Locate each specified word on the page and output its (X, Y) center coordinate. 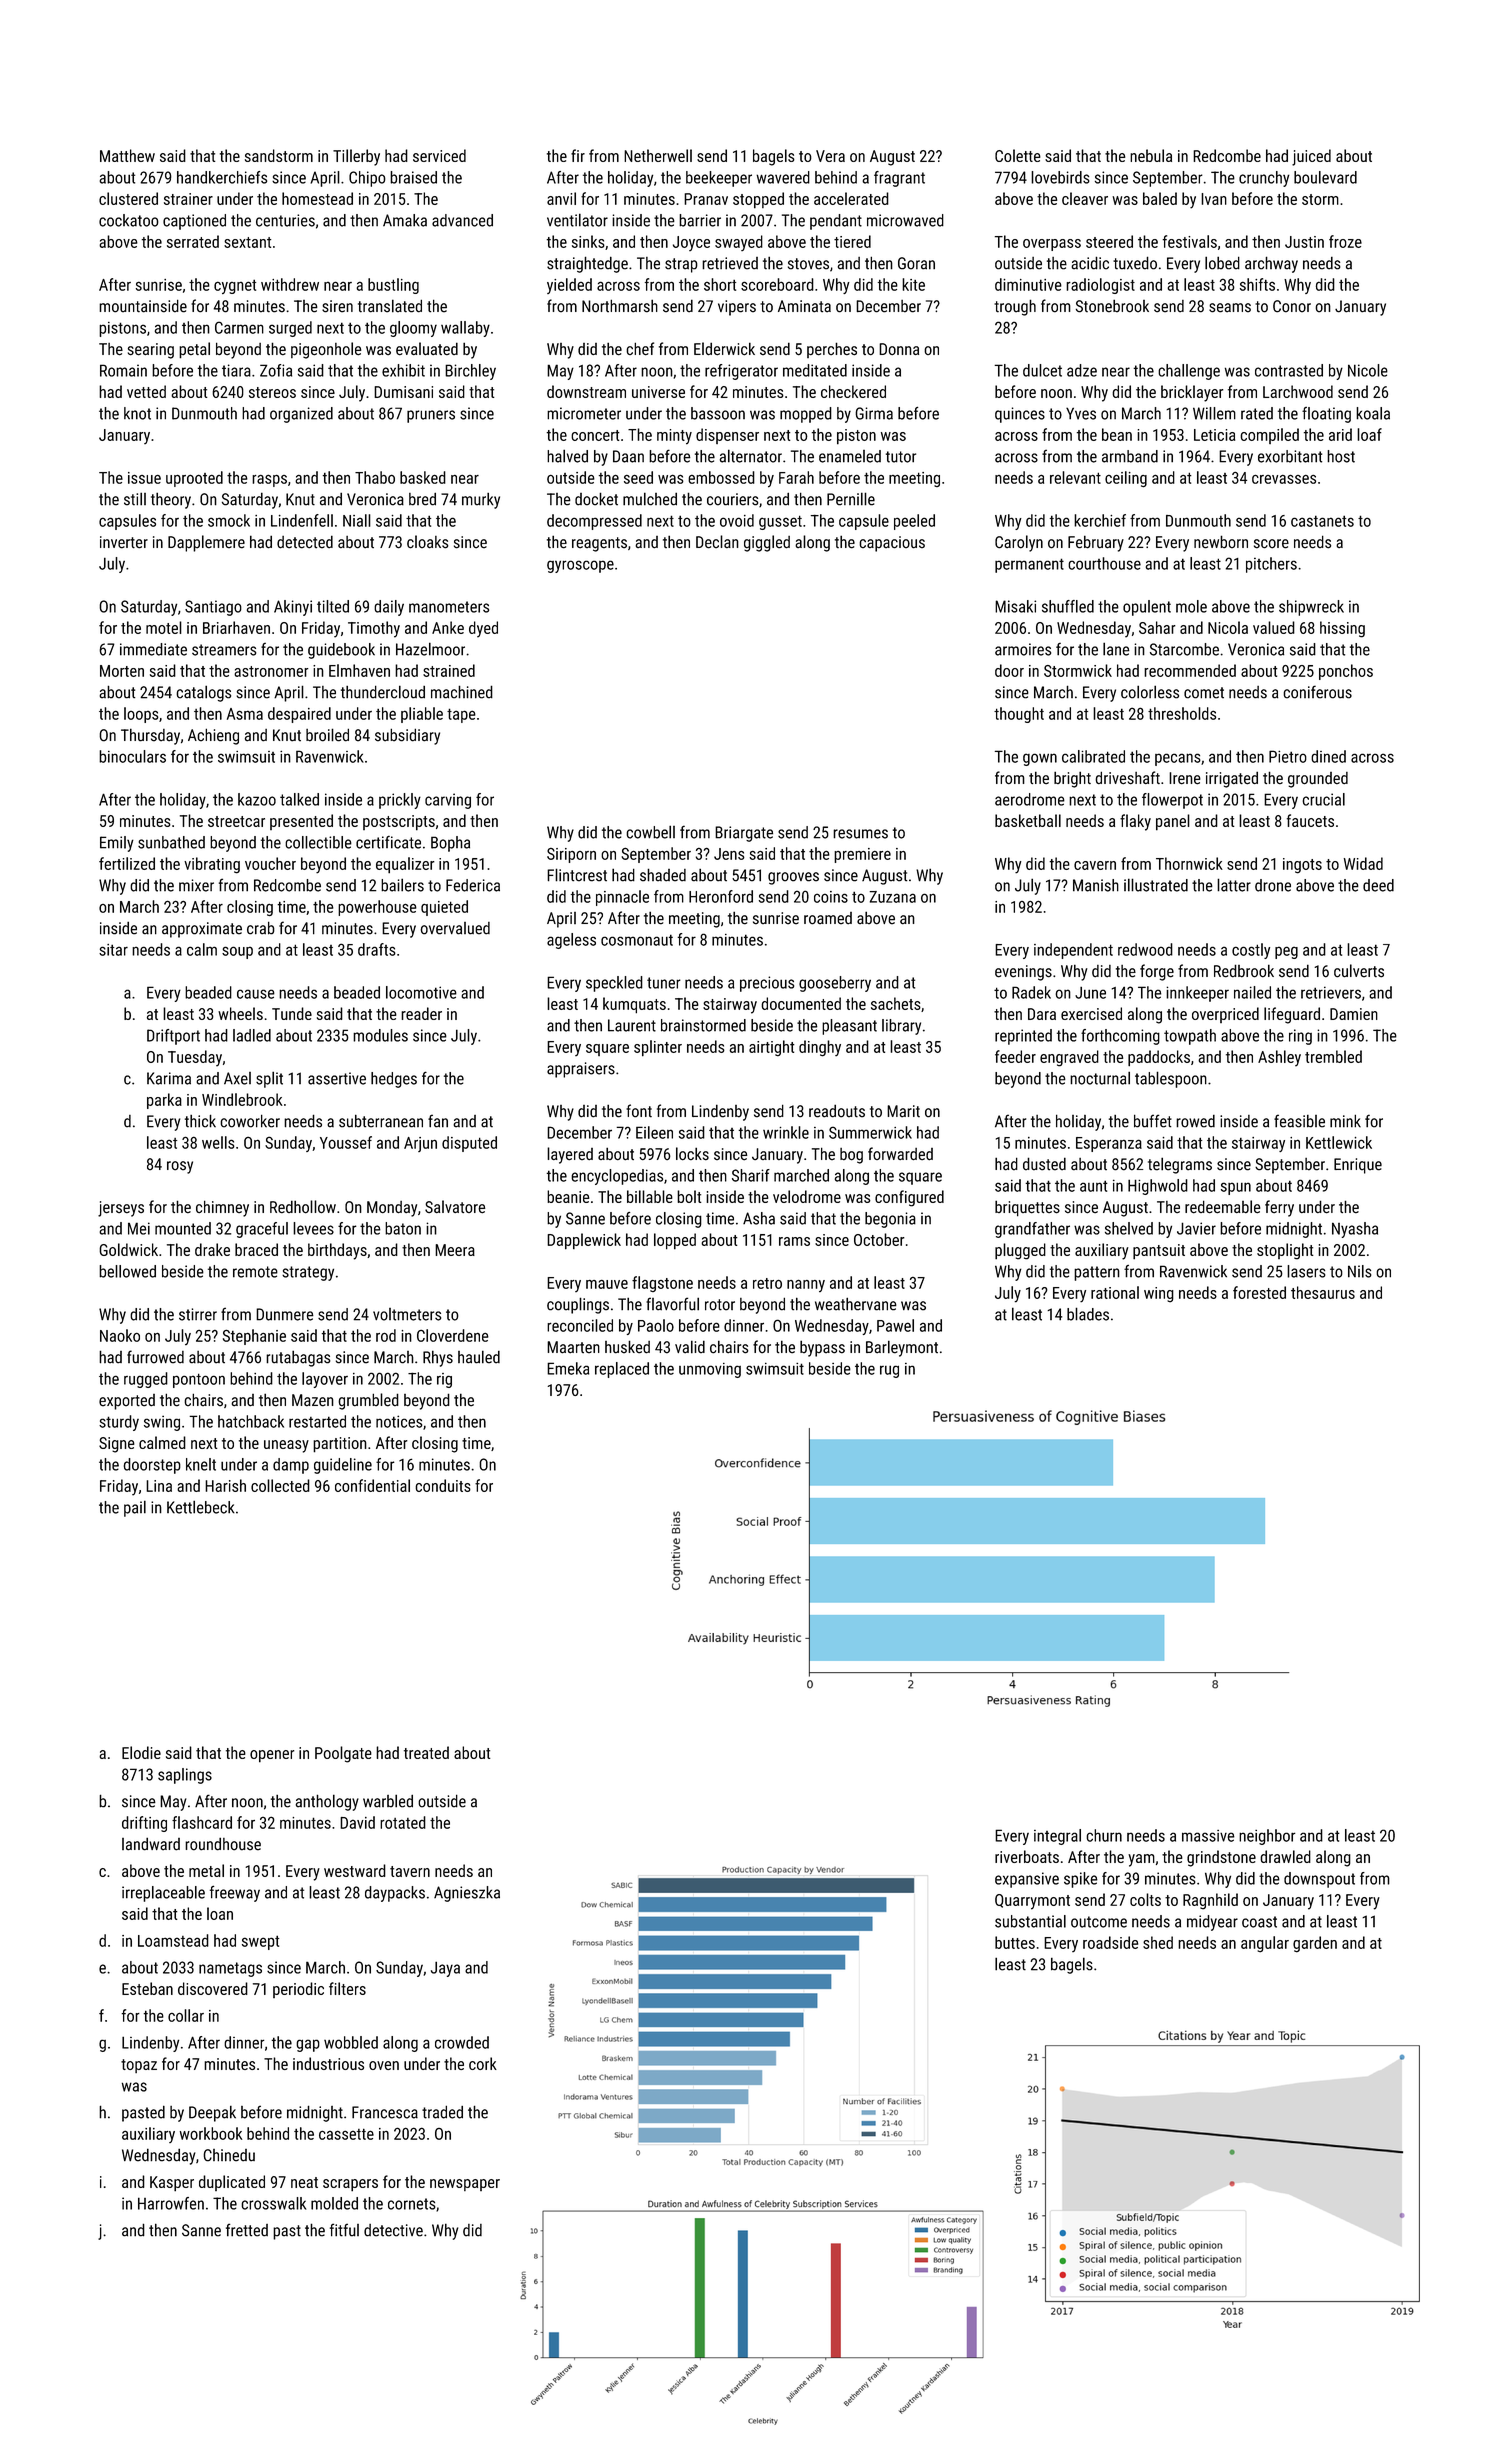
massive (1208, 1836)
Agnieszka (467, 1894)
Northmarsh (620, 306)
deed (1378, 885)
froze (1345, 241)
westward (355, 1870)
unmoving (710, 1370)
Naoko (120, 1335)
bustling (393, 286)
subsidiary (407, 736)
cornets (412, 2204)
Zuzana (892, 897)
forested (1259, 1292)
